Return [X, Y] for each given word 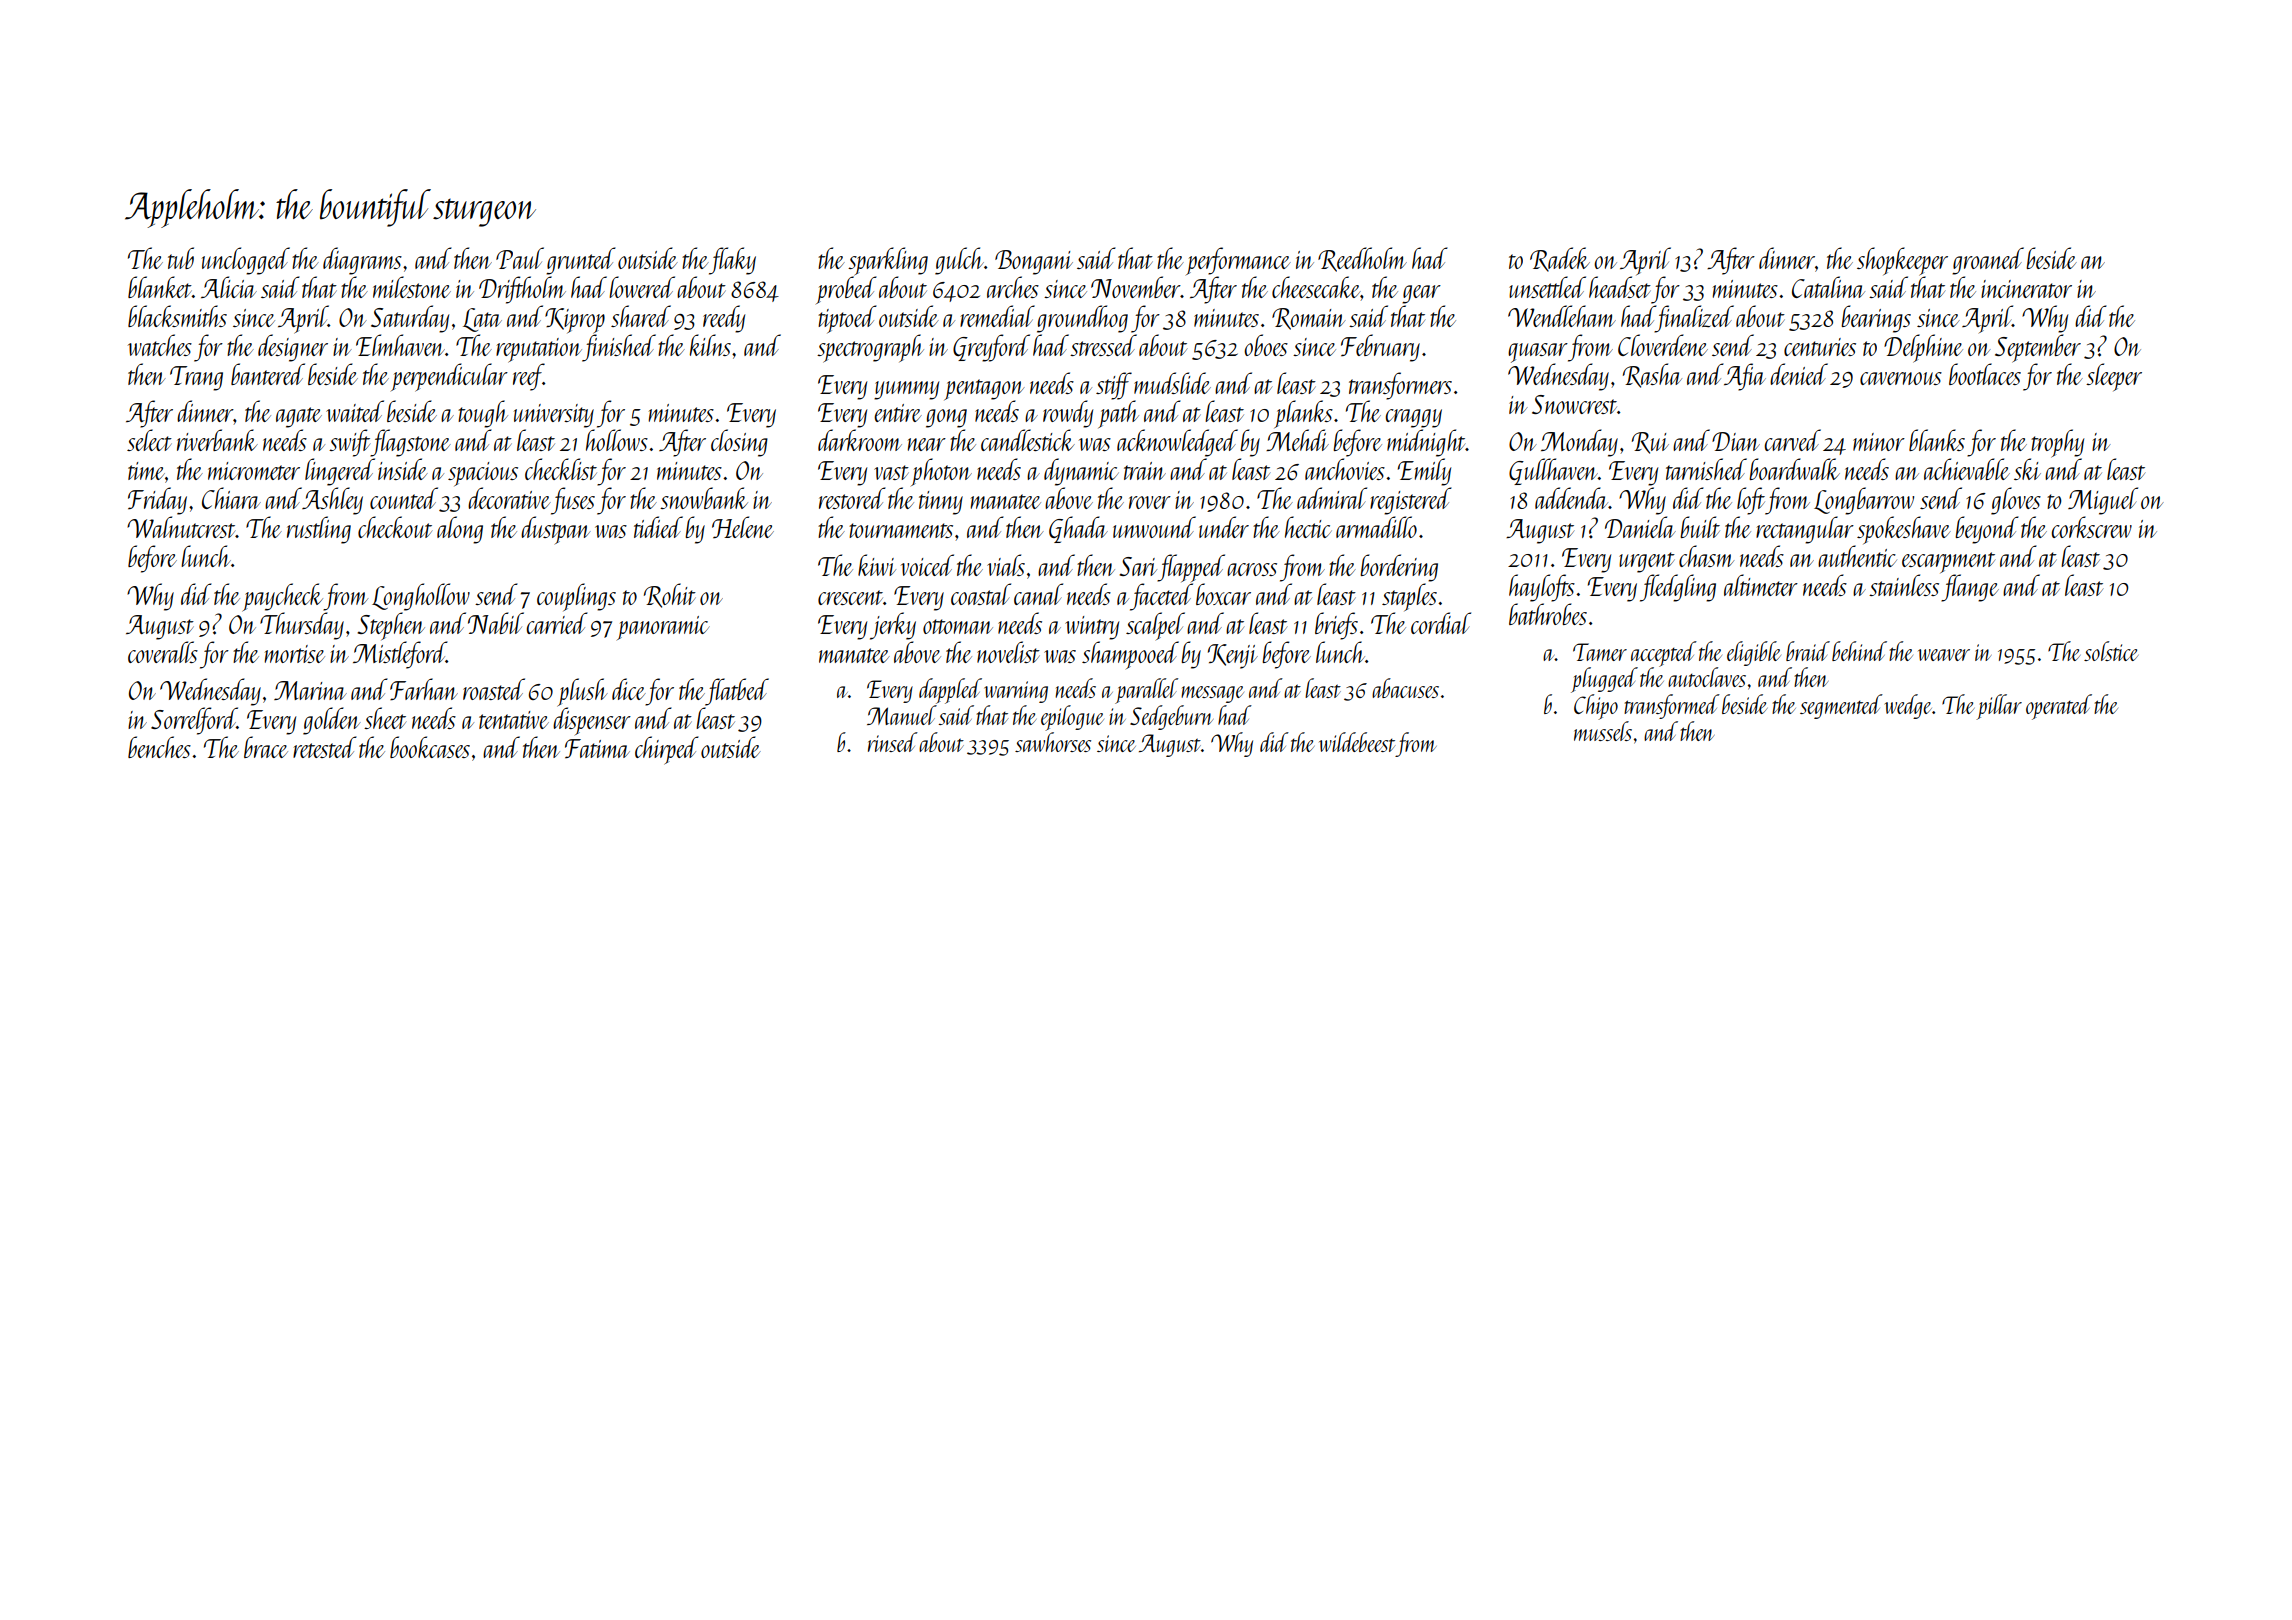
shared [641, 316]
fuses [573, 501]
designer [293, 348]
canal [1038, 594]
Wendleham [1562, 316]
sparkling [888, 261]
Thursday [302, 626]
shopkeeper [1902, 261]
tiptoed [847, 319]
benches [159, 747]
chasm [1706, 556]
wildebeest [1357, 742]
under [1224, 527]
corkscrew [2091, 527]
